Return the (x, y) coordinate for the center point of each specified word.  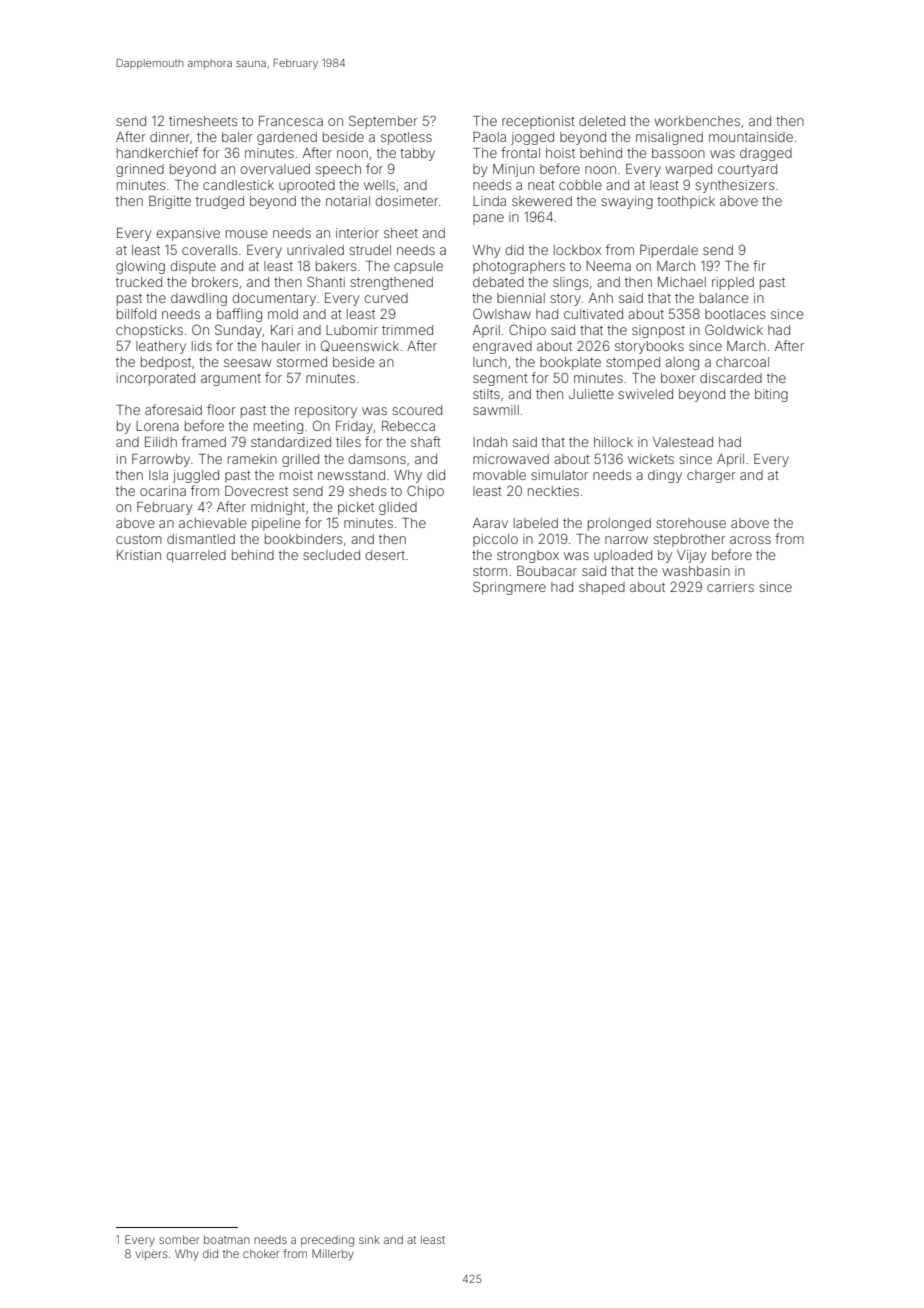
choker (261, 1253)
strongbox (528, 556)
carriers (730, 587)
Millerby (333, 1255)
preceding (327, 1241)
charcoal (742, 362)
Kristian (139, 555)
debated (498, 282)
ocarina (163, 491)
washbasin (696, 571)
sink (369, 1239)
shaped (602, 588)
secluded (331, 555)
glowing (140, 267)
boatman (227, 1239)
